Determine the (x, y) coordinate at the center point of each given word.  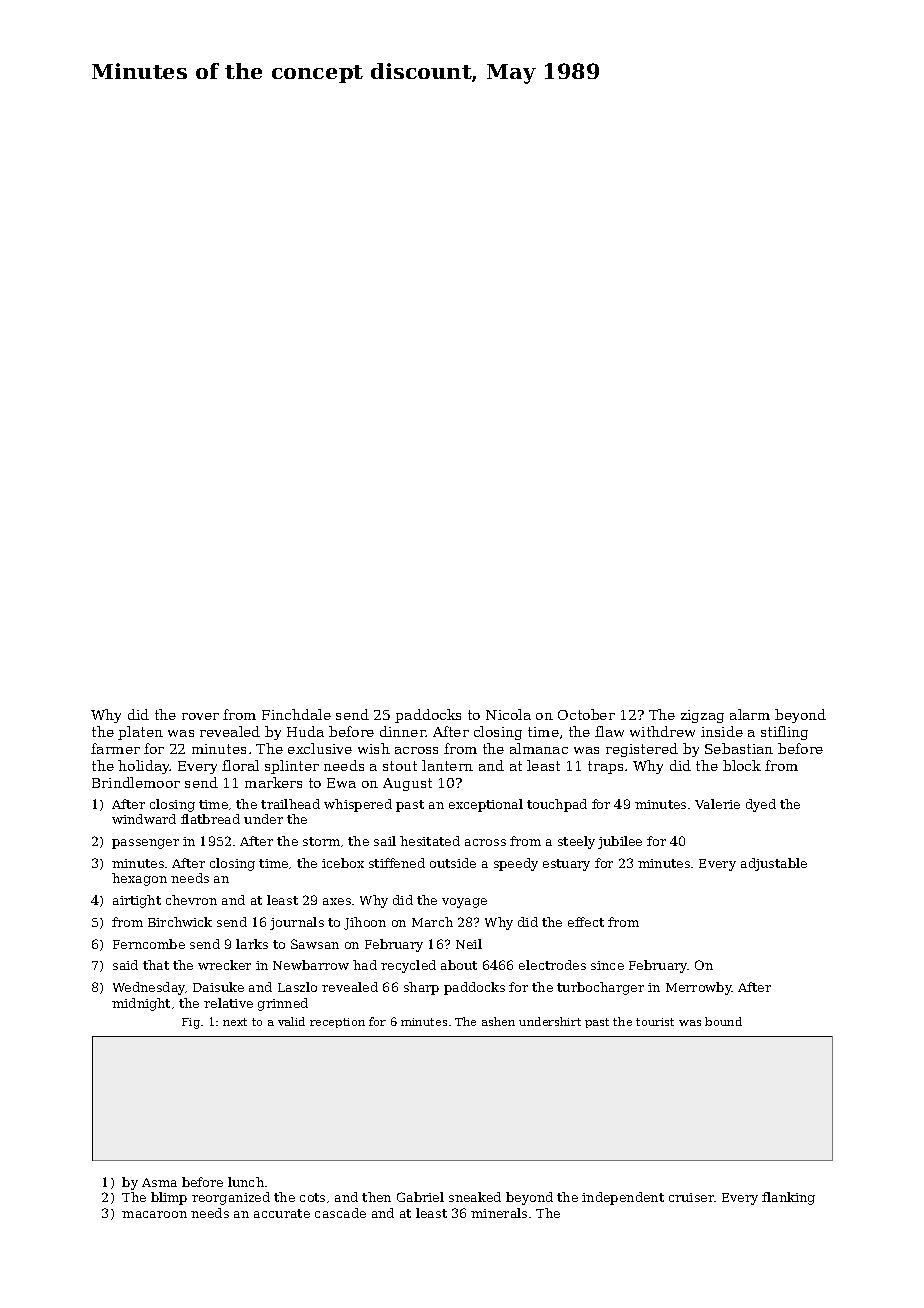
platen (140, 733)
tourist (655, 1022)
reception (337, 1023)
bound (723, 1021)
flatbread (210, 819)
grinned (283, 1004)
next (235, 1022)
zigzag (702, 716)
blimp (169, 1198)
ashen (498, 1021)
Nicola (508, 714)
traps (605, 767)
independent (623, 1198)
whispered (358, 805)
